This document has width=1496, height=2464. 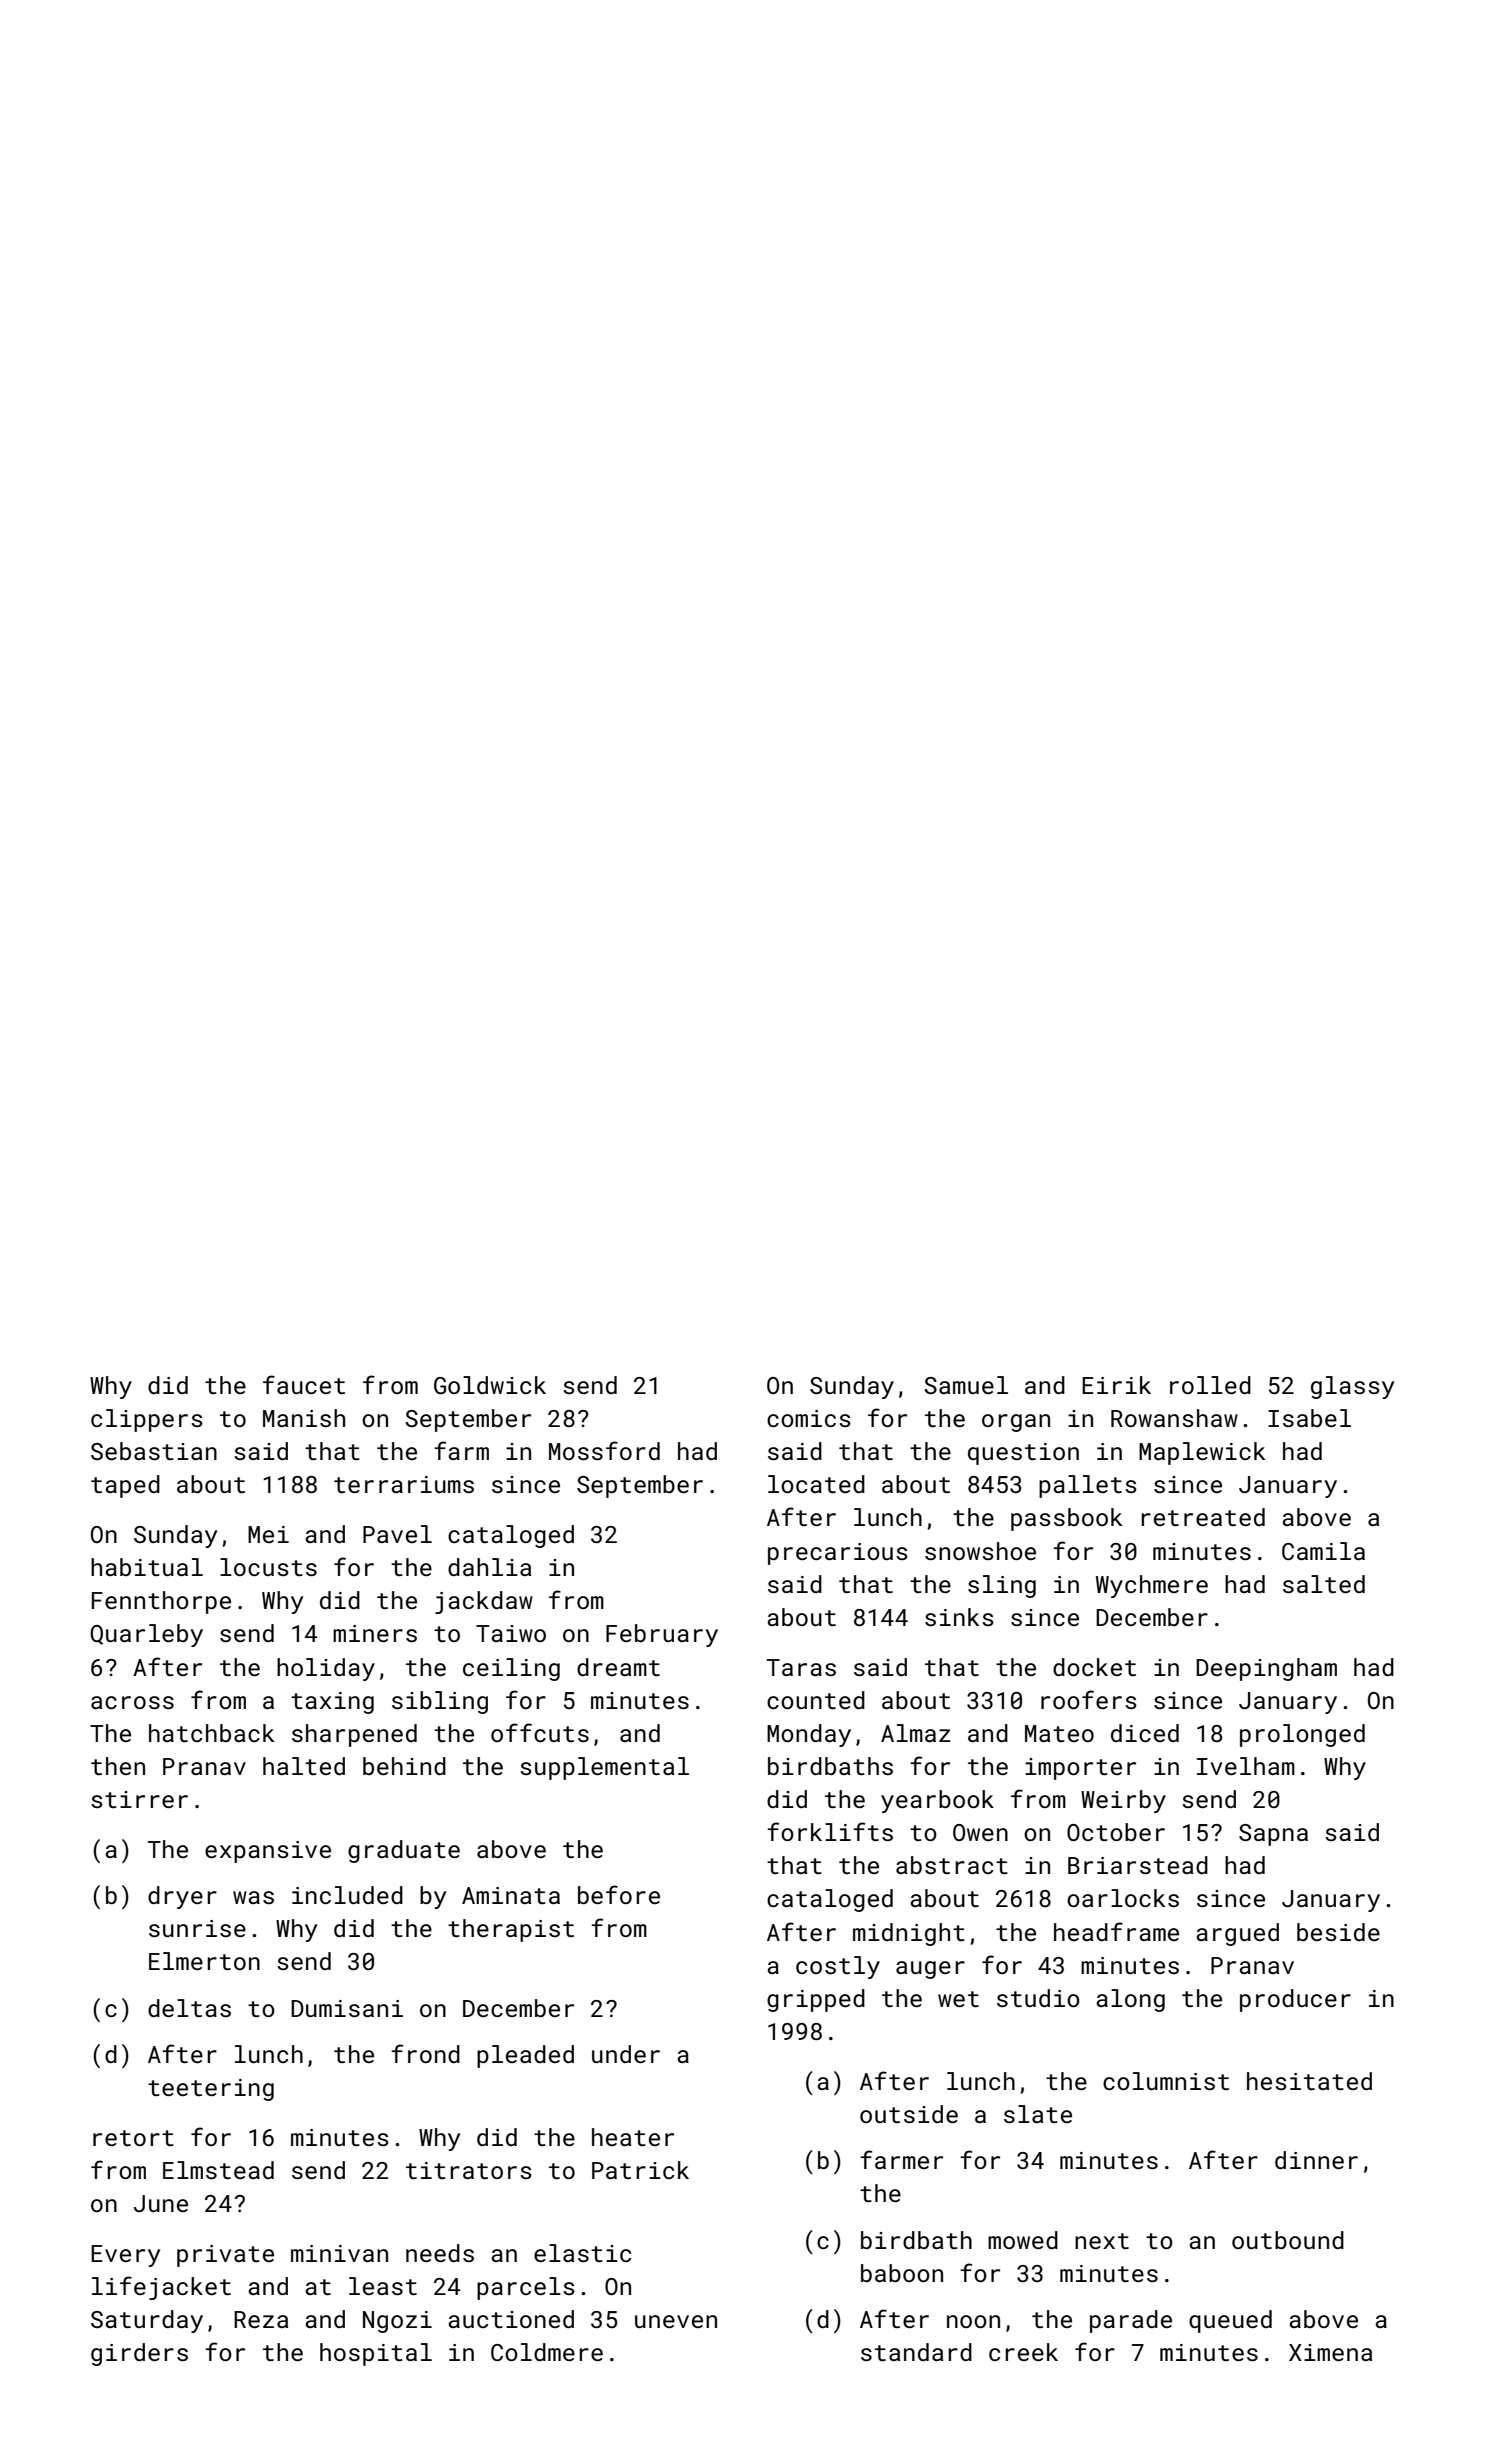 I want to click on heater, so click(x=633, y=2137).
